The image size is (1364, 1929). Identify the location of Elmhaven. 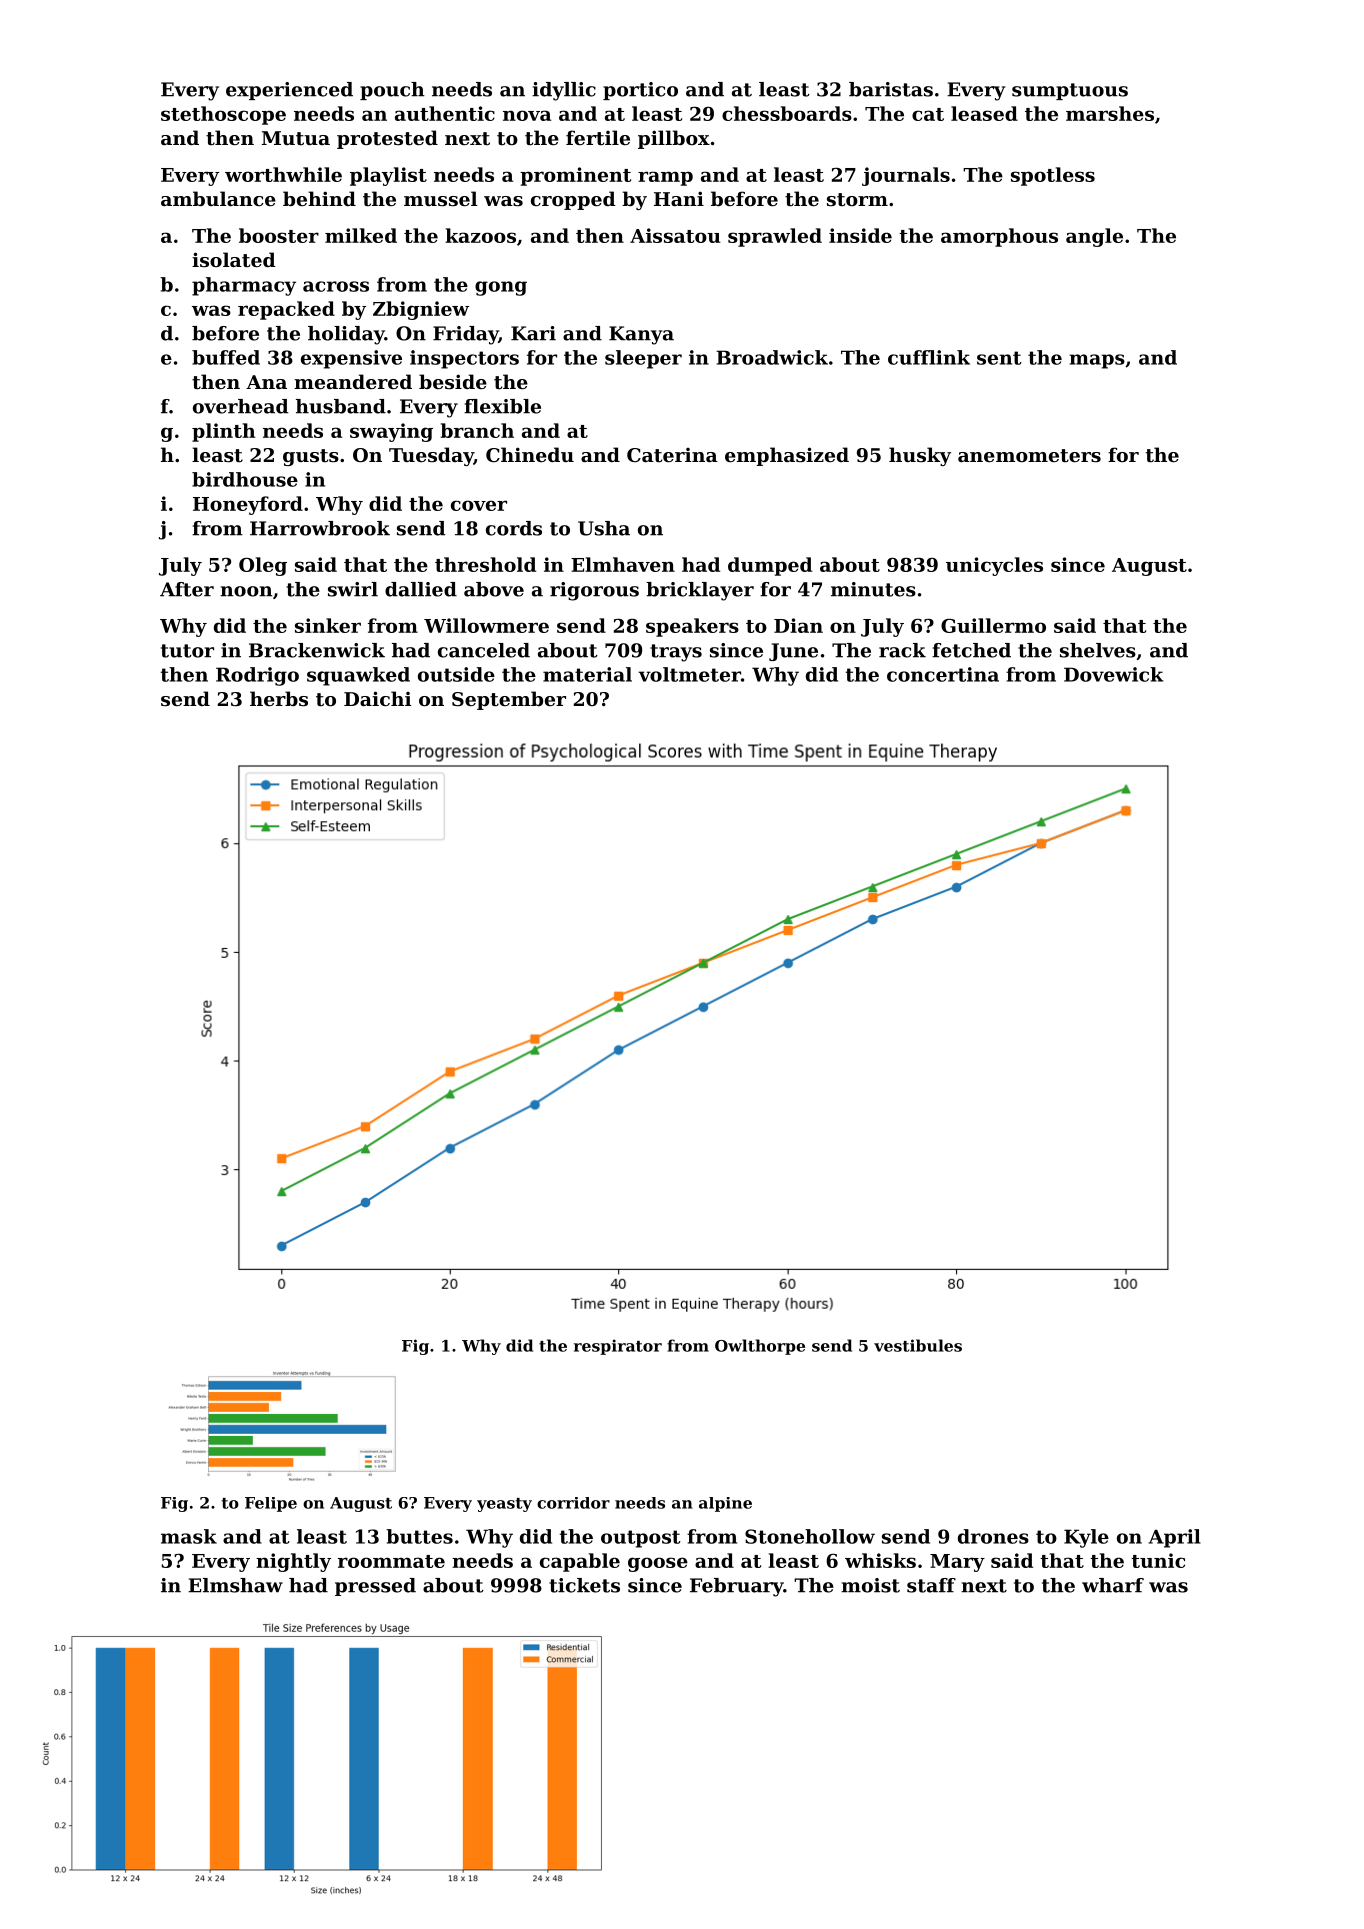
(623, 564).
